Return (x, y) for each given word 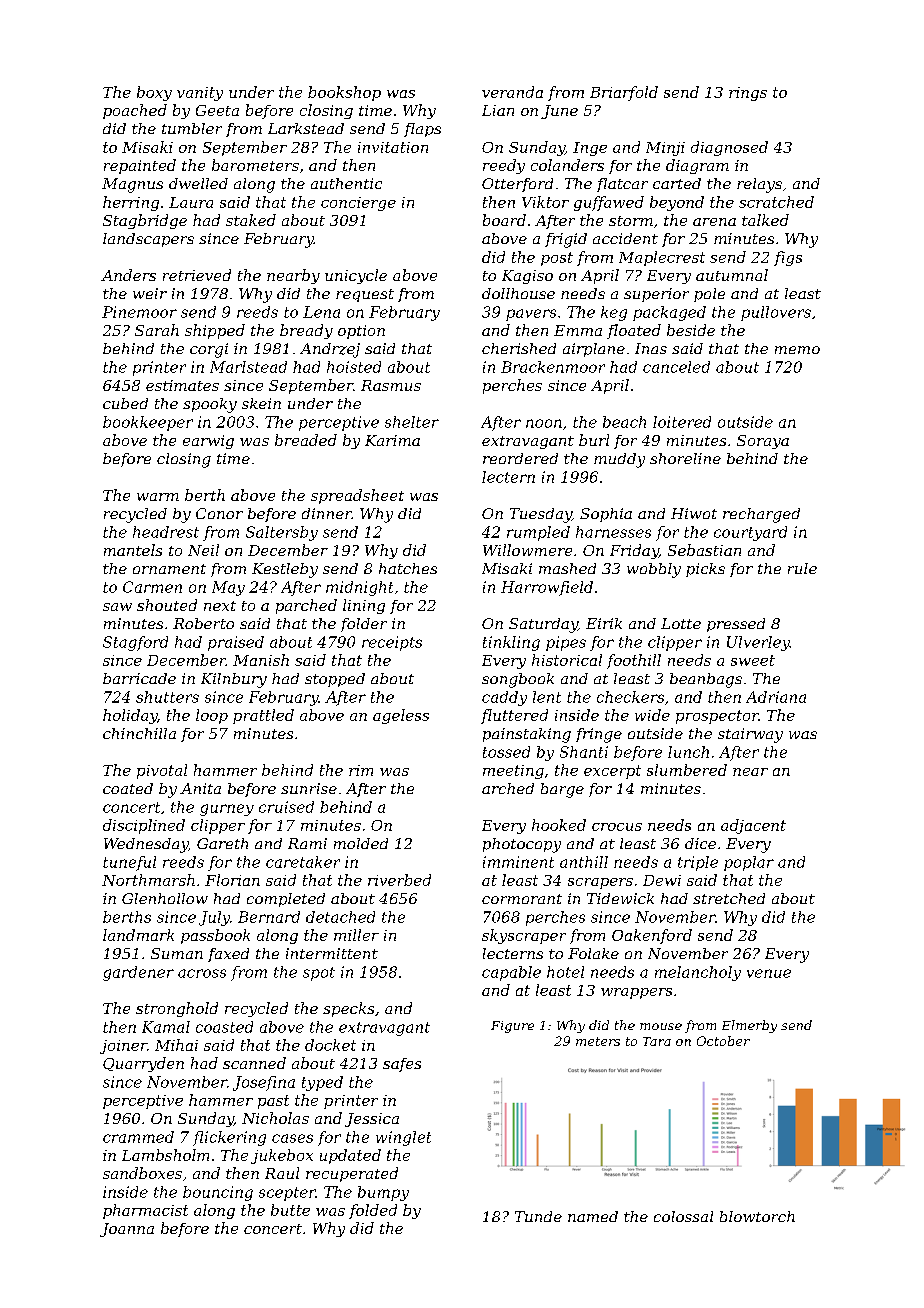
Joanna (127, 1230)
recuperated (352, 1174)
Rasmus (391, 385)
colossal (683, 1216)
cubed (125, 403)
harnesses (613, 532)
